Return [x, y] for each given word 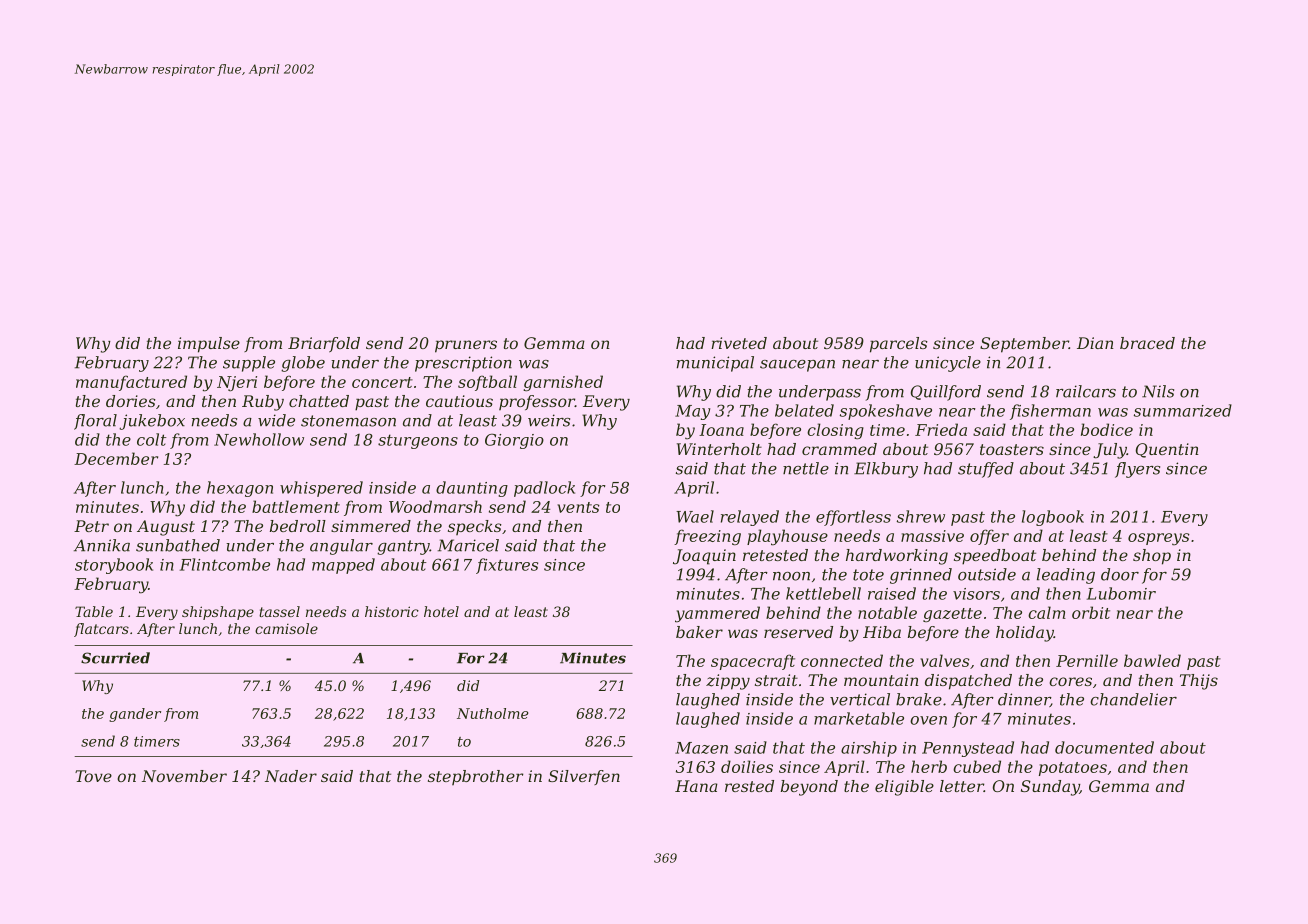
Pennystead [968, 749]
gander [135, 715]
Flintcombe [225, 564]
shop [1152, 557]
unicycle [948, 364]
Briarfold [324, 344]
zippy [728, 682]
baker [699, 632]
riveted [739, 343]
